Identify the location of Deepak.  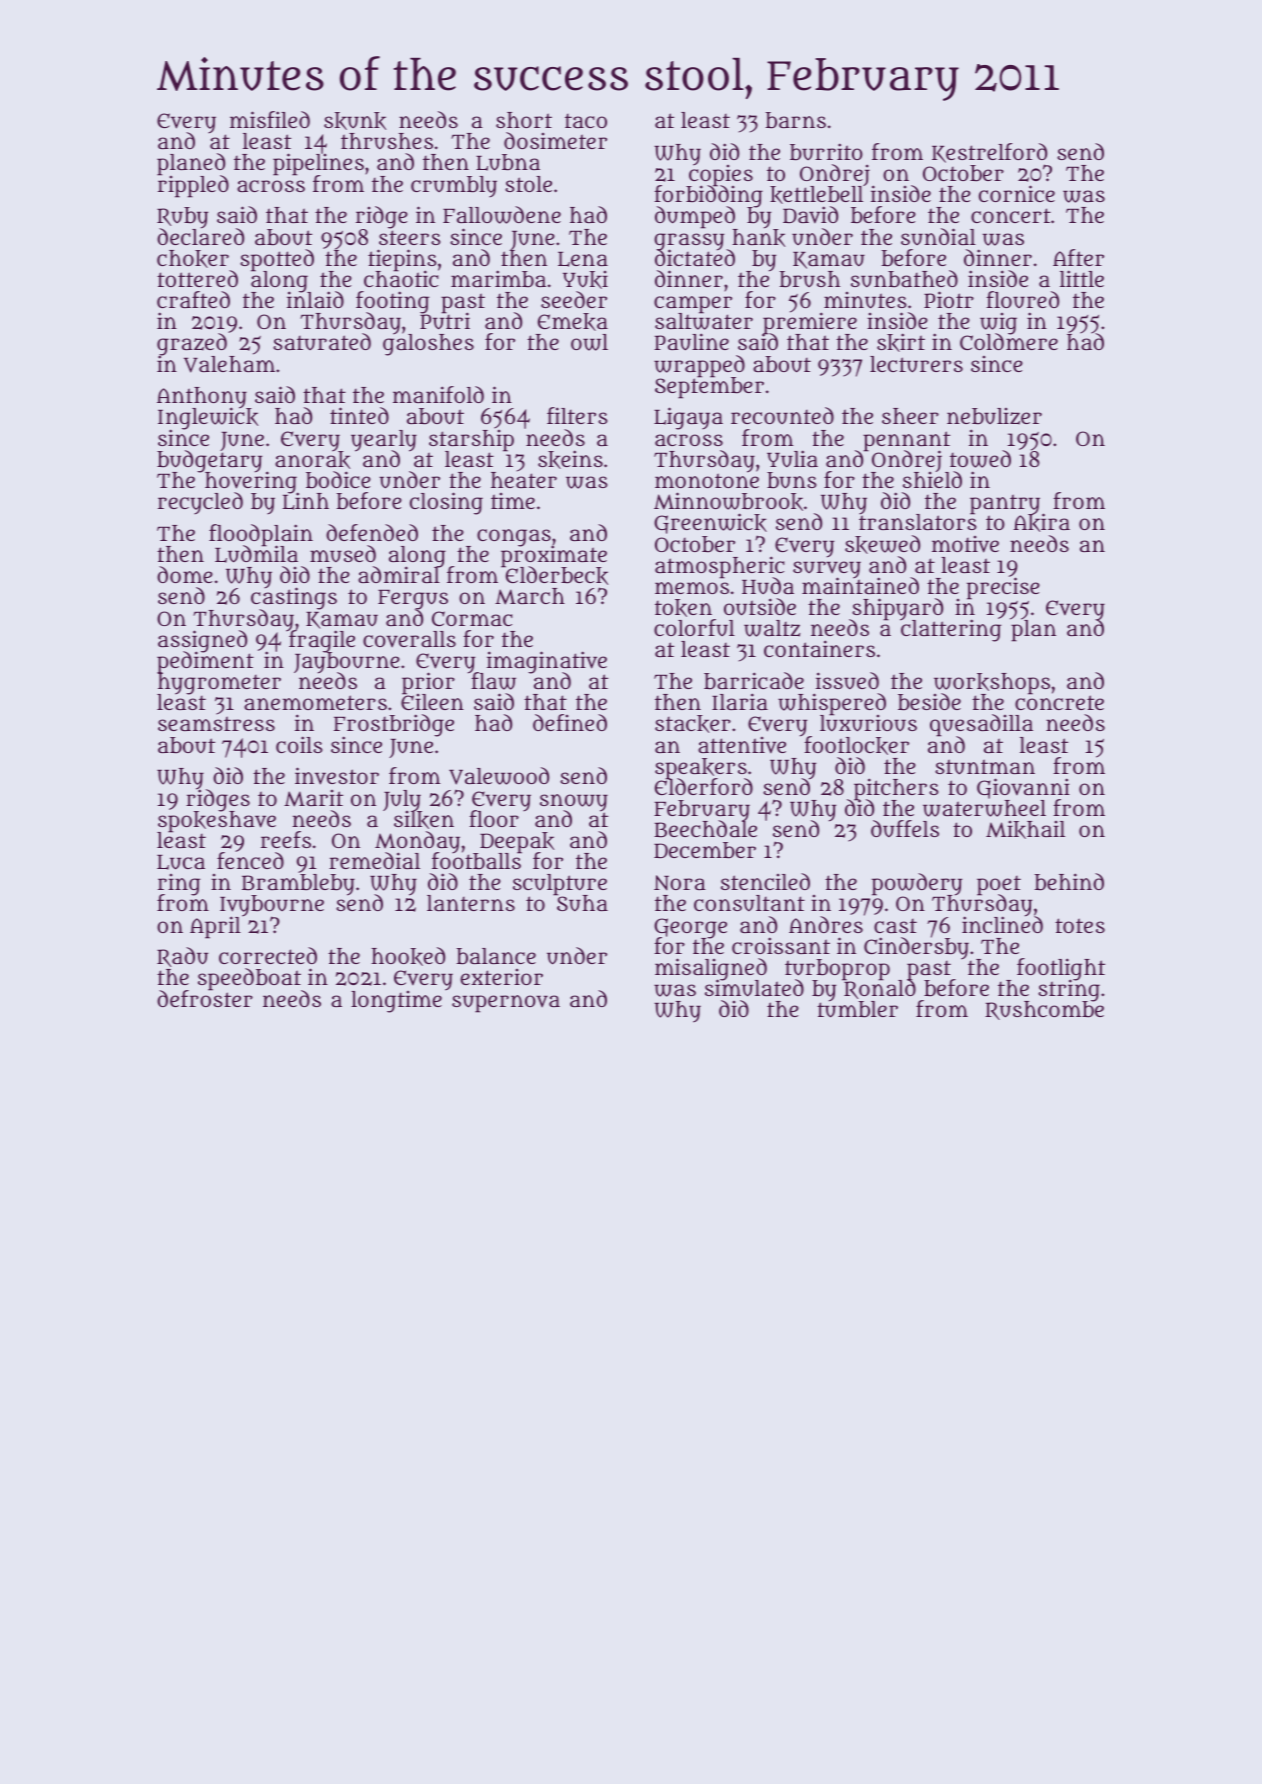
(517, 842).
